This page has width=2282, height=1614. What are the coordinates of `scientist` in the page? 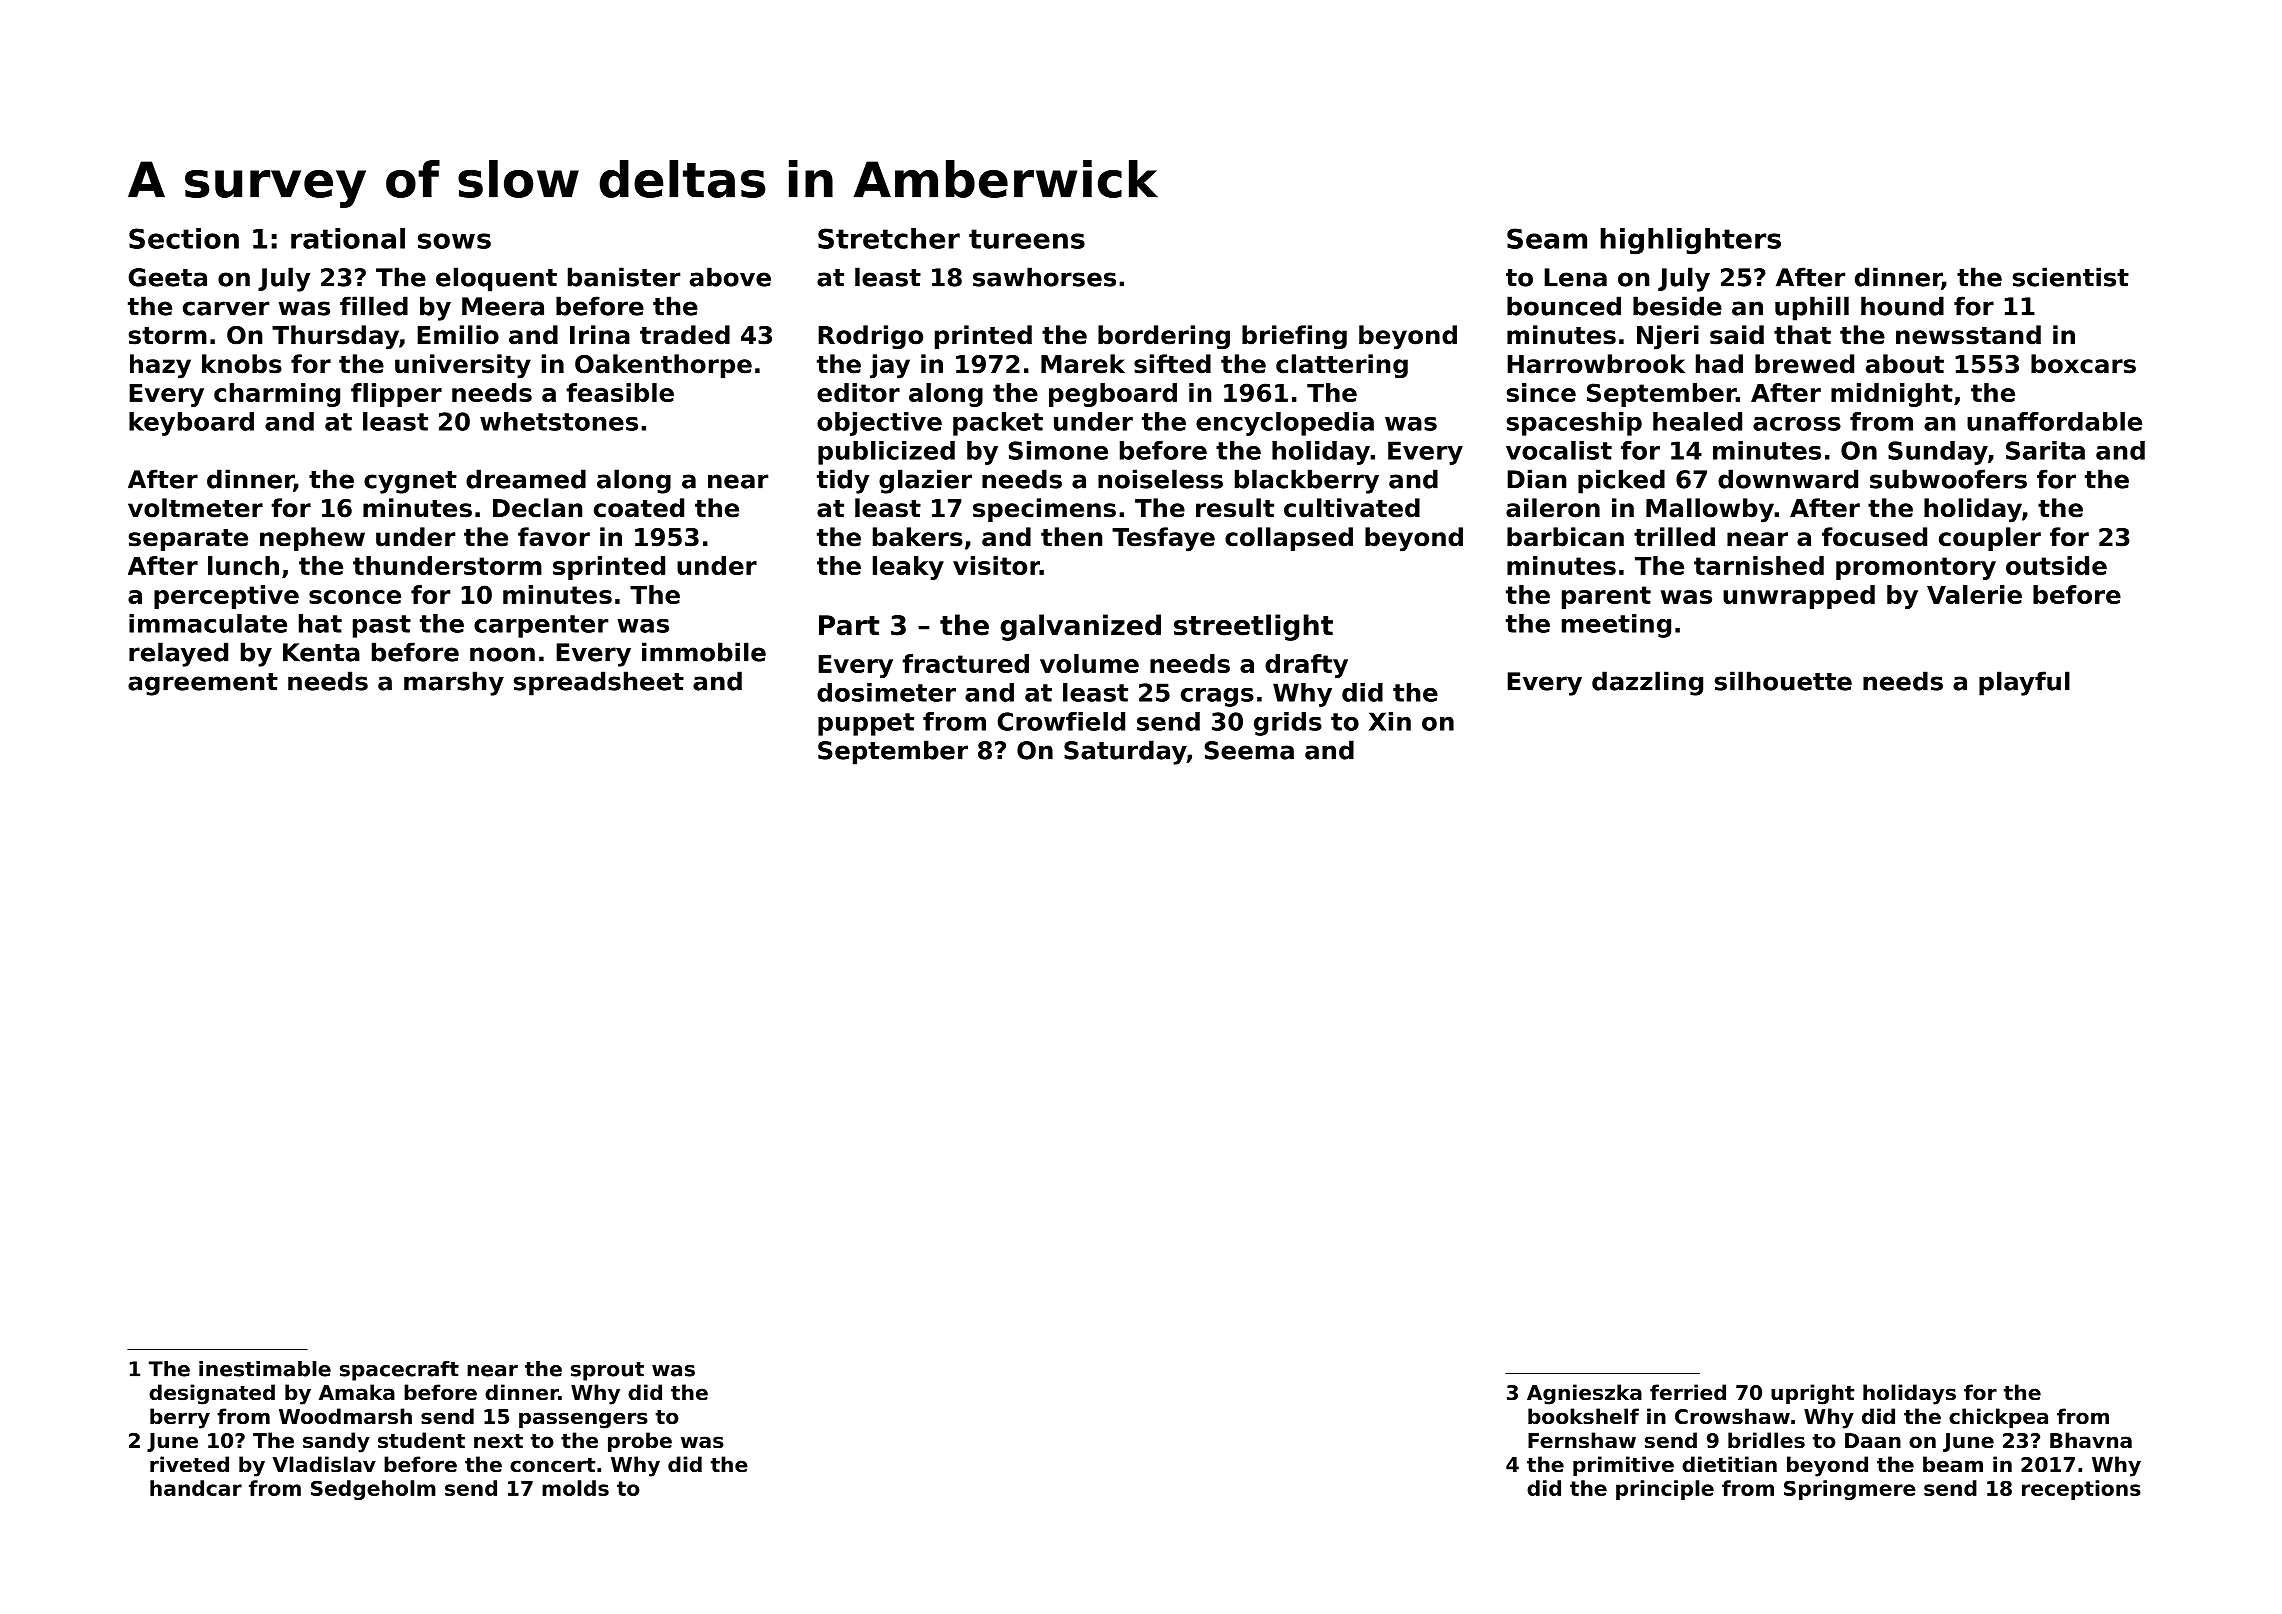 It's located at (2071, 277).
